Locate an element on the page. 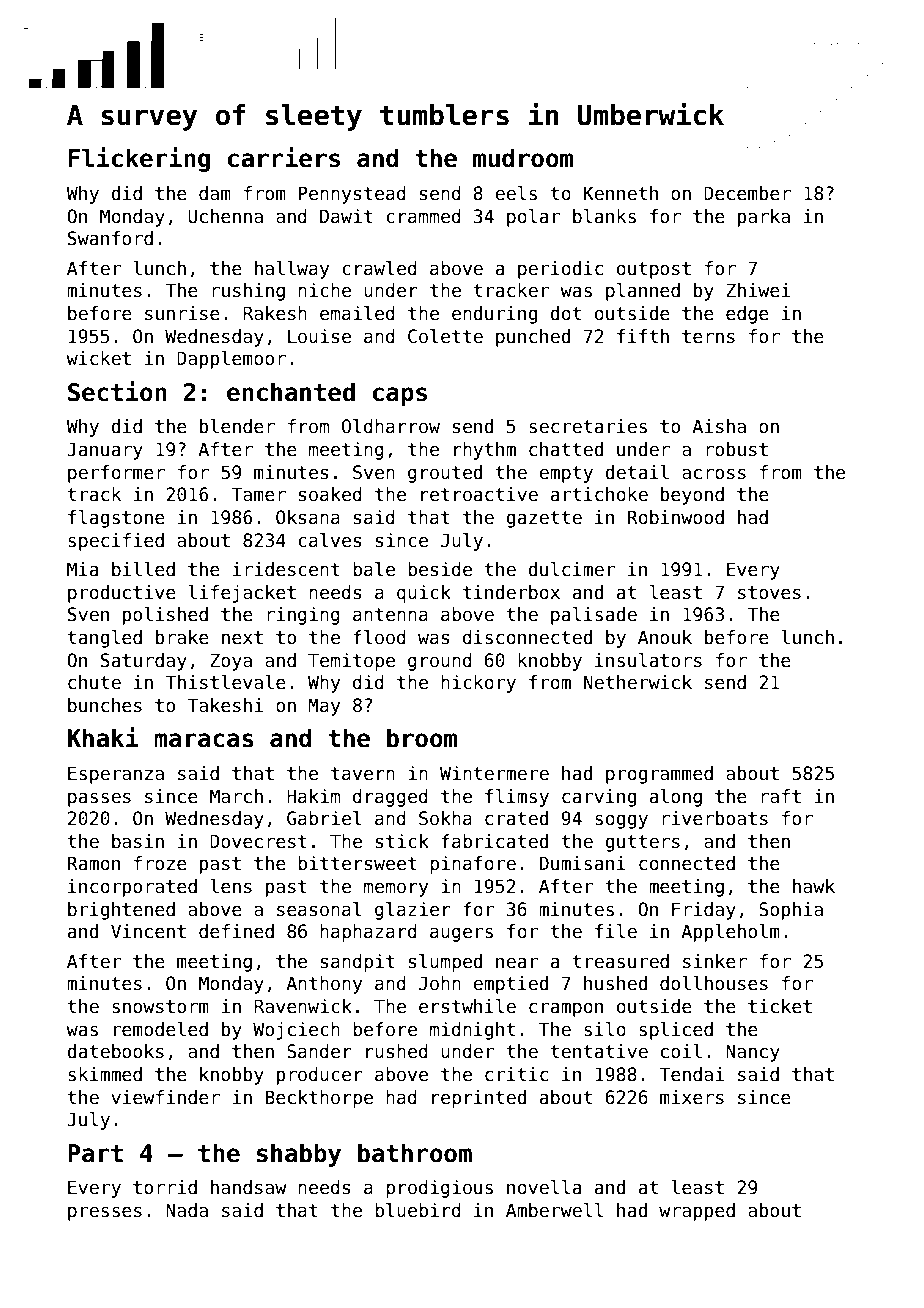 The height and width of the page is (1308, 924). Nancy is located at coordinates (753, 1053).
